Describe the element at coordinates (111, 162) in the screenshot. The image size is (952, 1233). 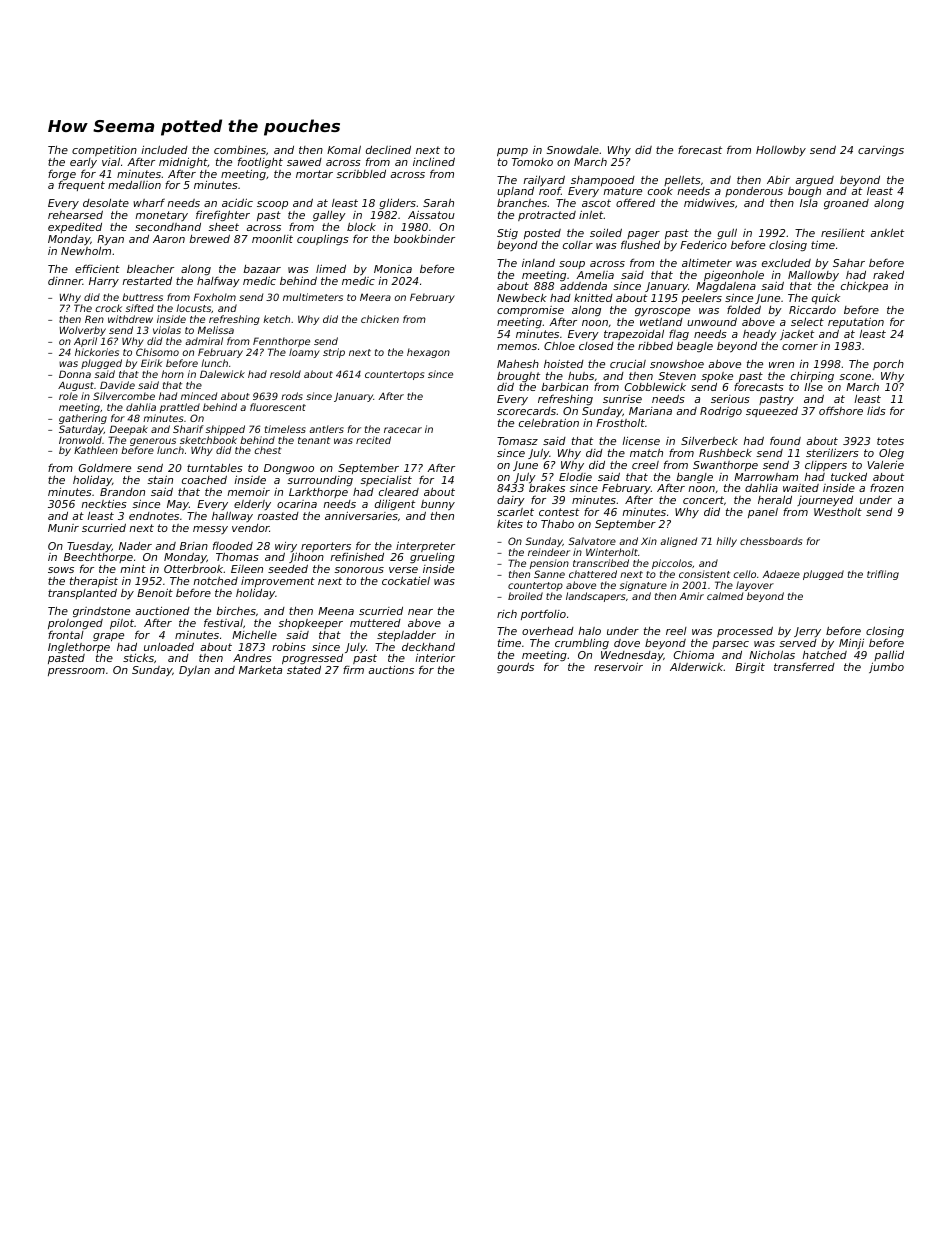
I see `vial` at that location.
